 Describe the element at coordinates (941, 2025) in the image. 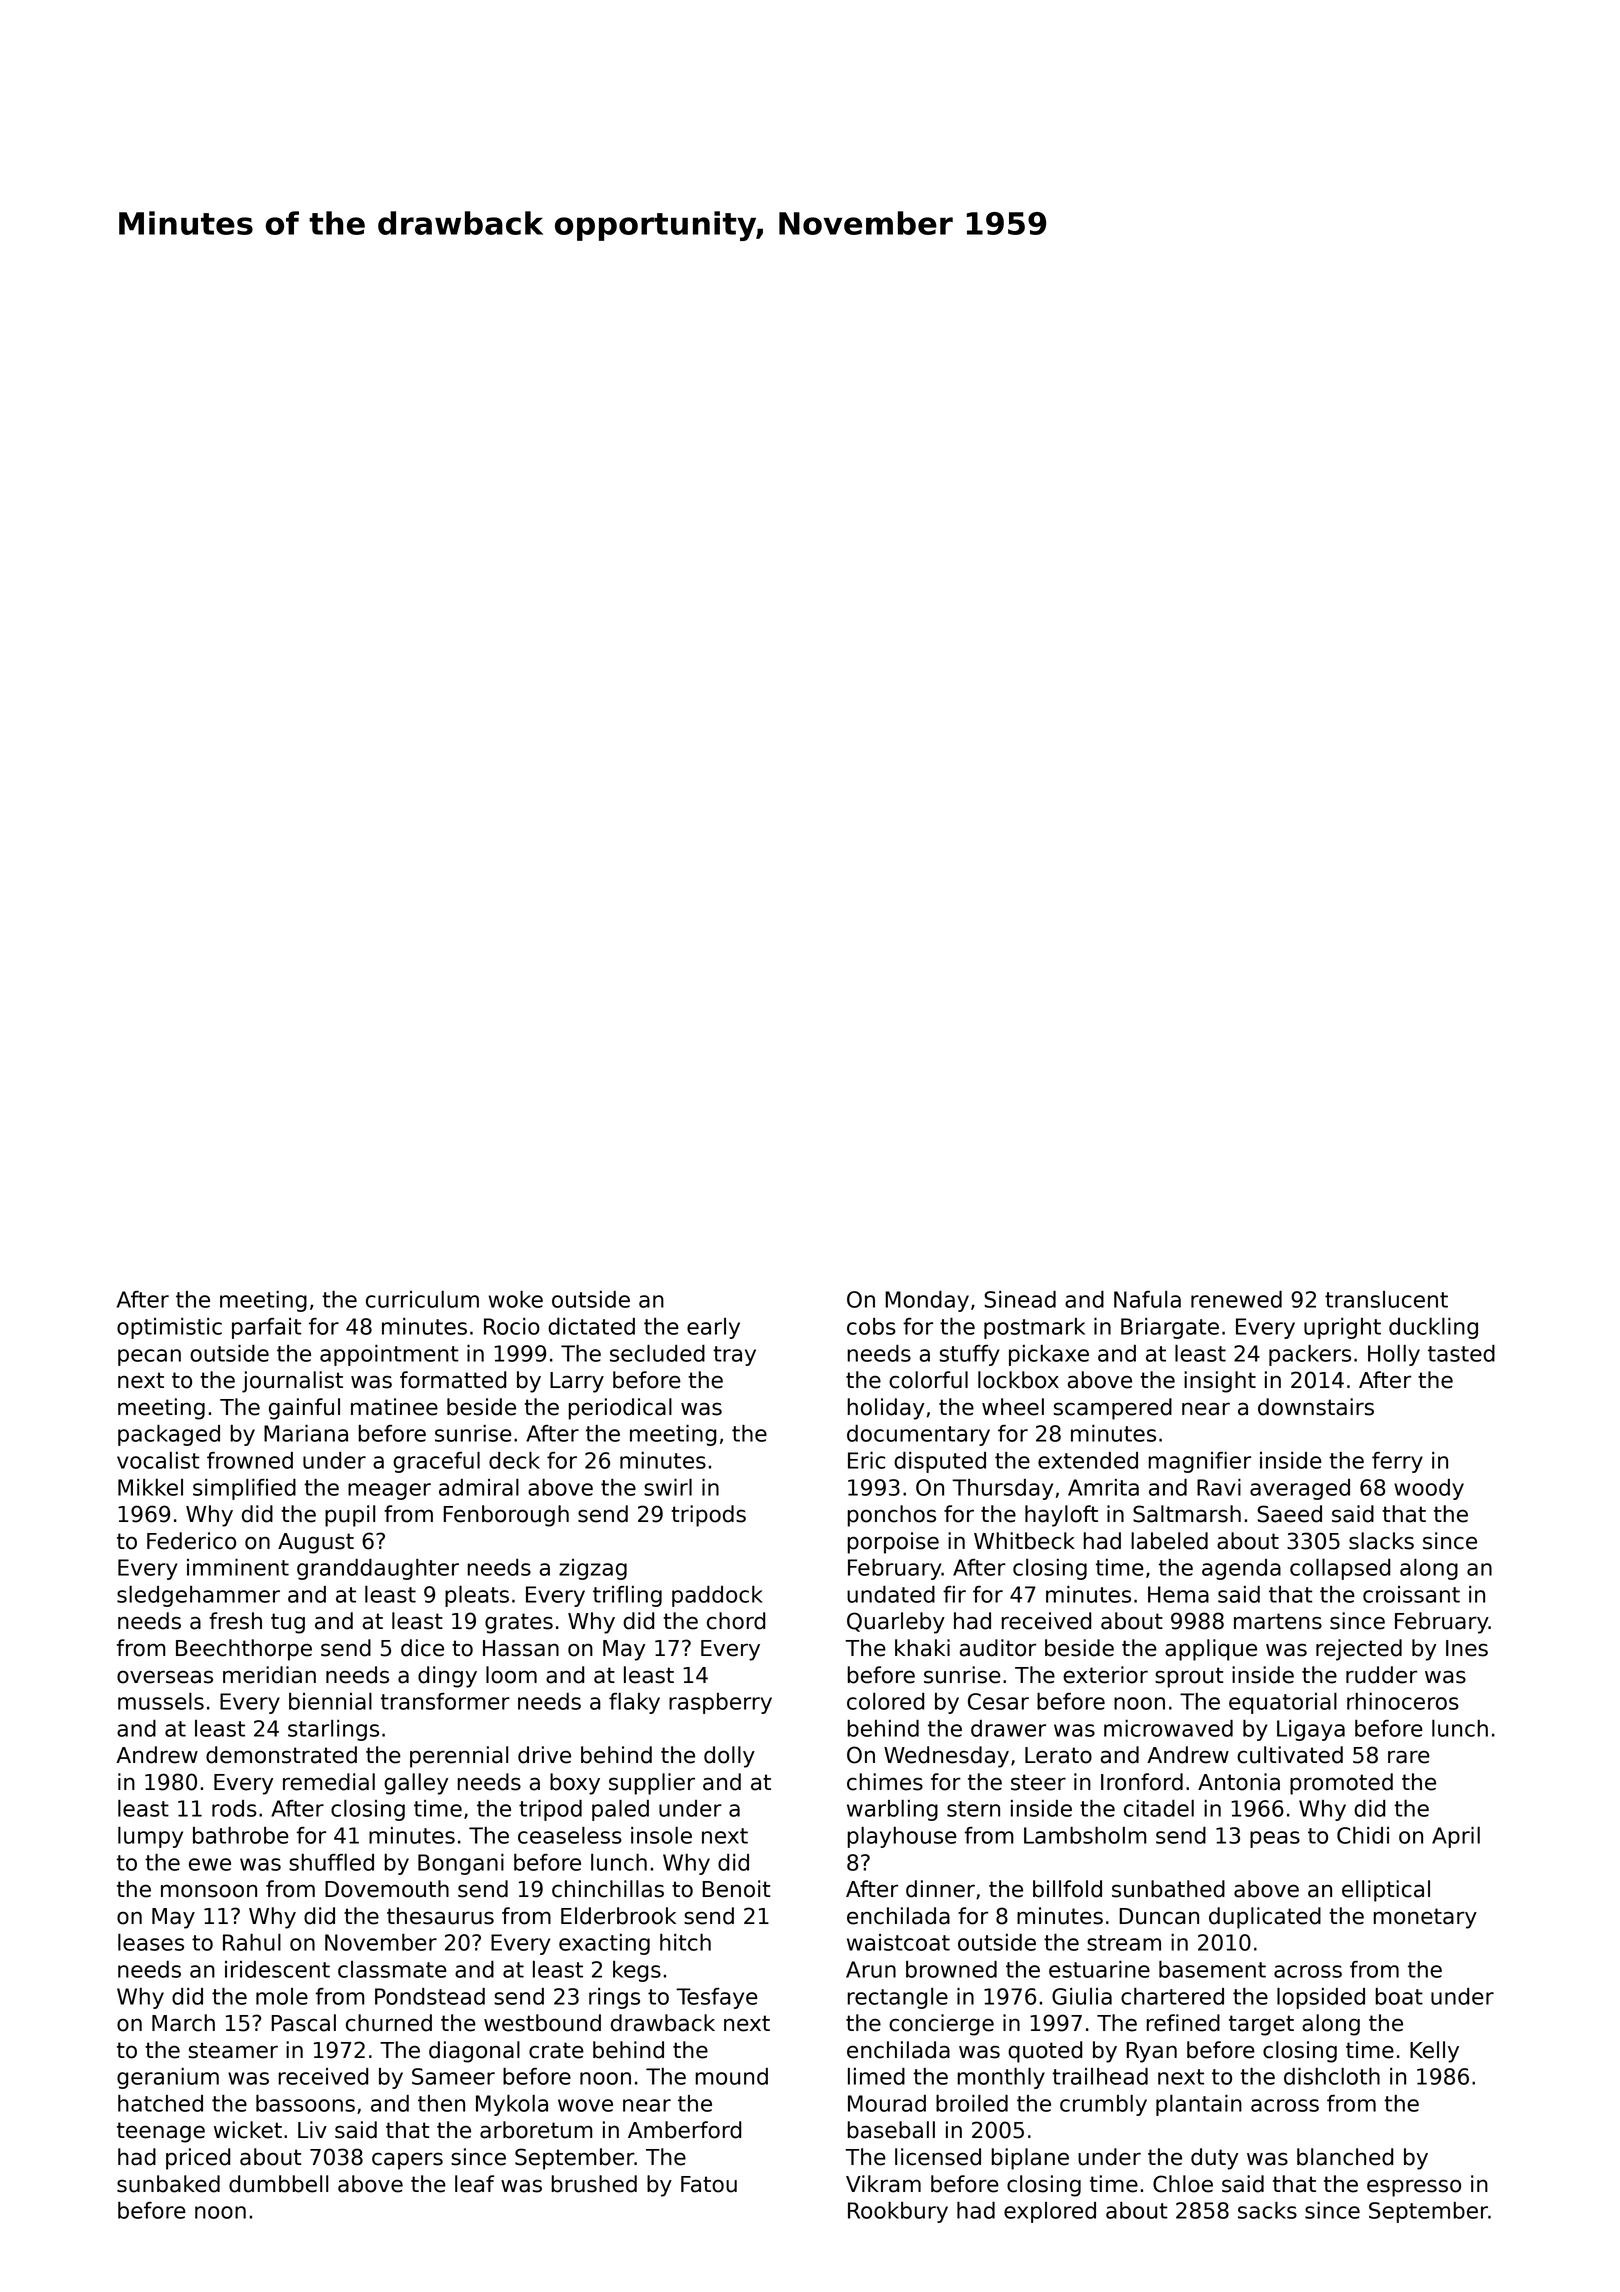

I see `concierge` at that location.
